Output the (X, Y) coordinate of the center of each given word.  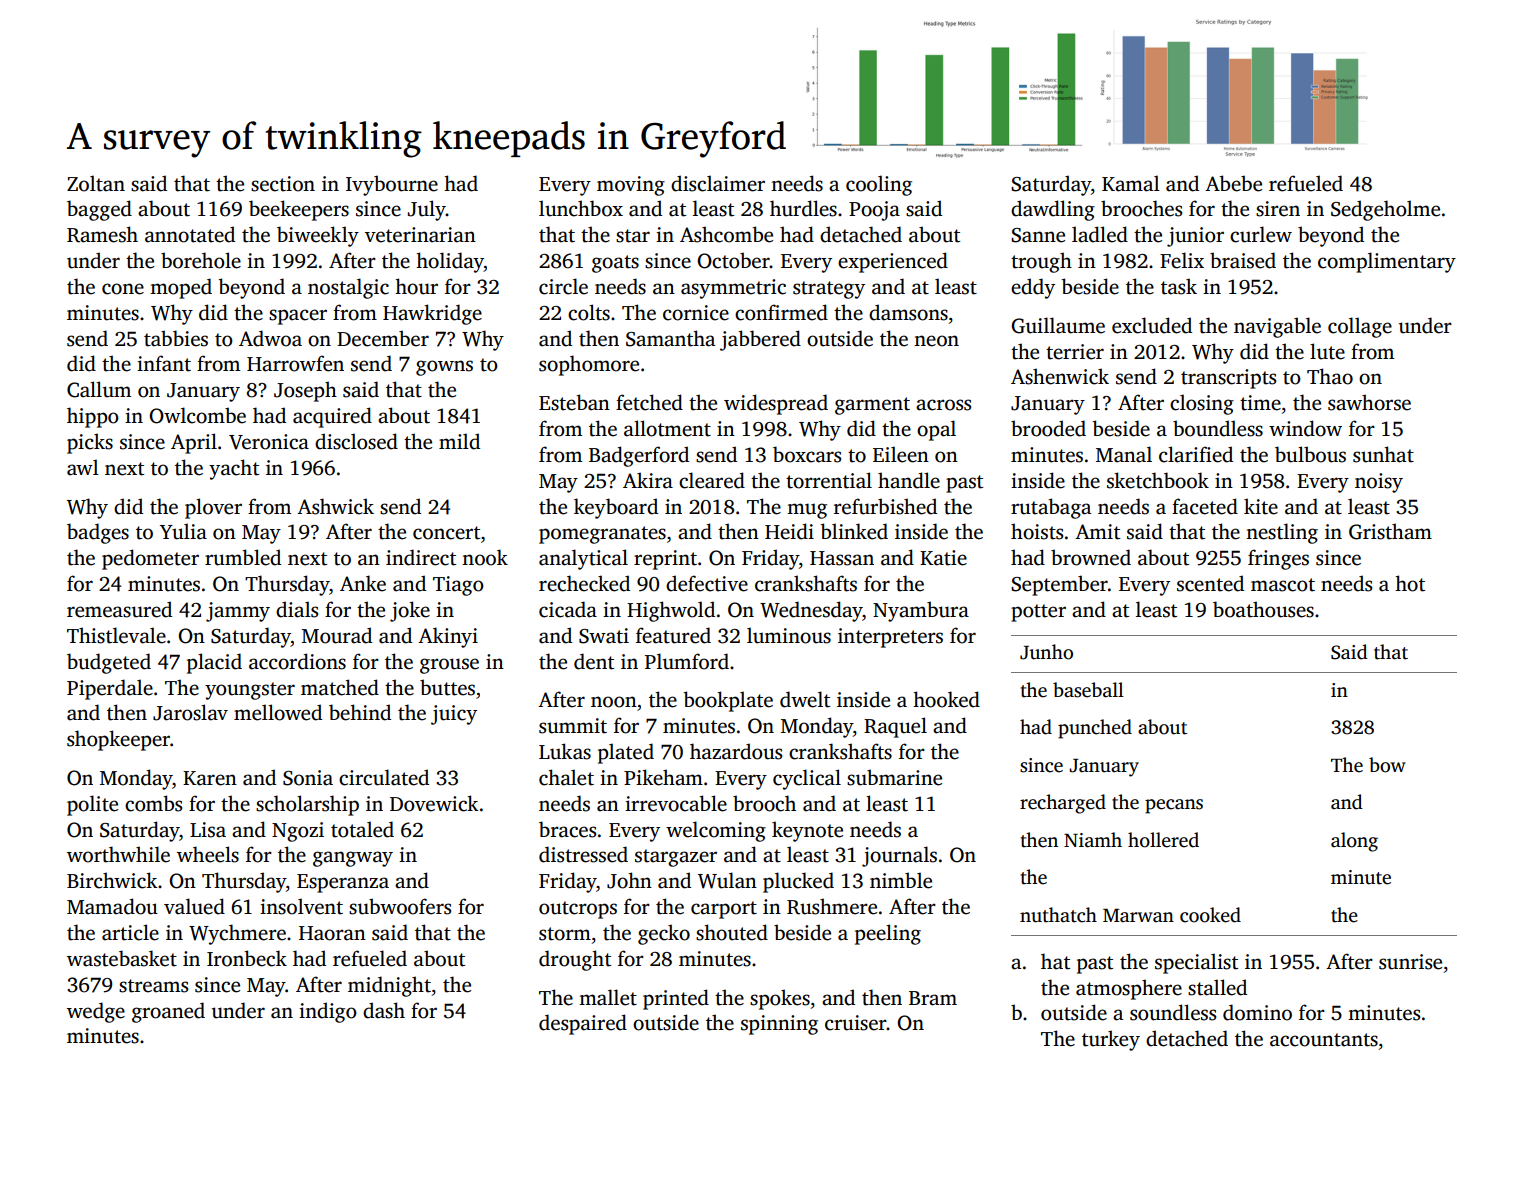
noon (614, 702)
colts (589, 312)
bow (1387, 765)
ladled (1100, 234)
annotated (190, 234)
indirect (421, 557)
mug (807, 511)
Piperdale (110, 689)
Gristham (1390, 531)
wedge (96, 1012)
